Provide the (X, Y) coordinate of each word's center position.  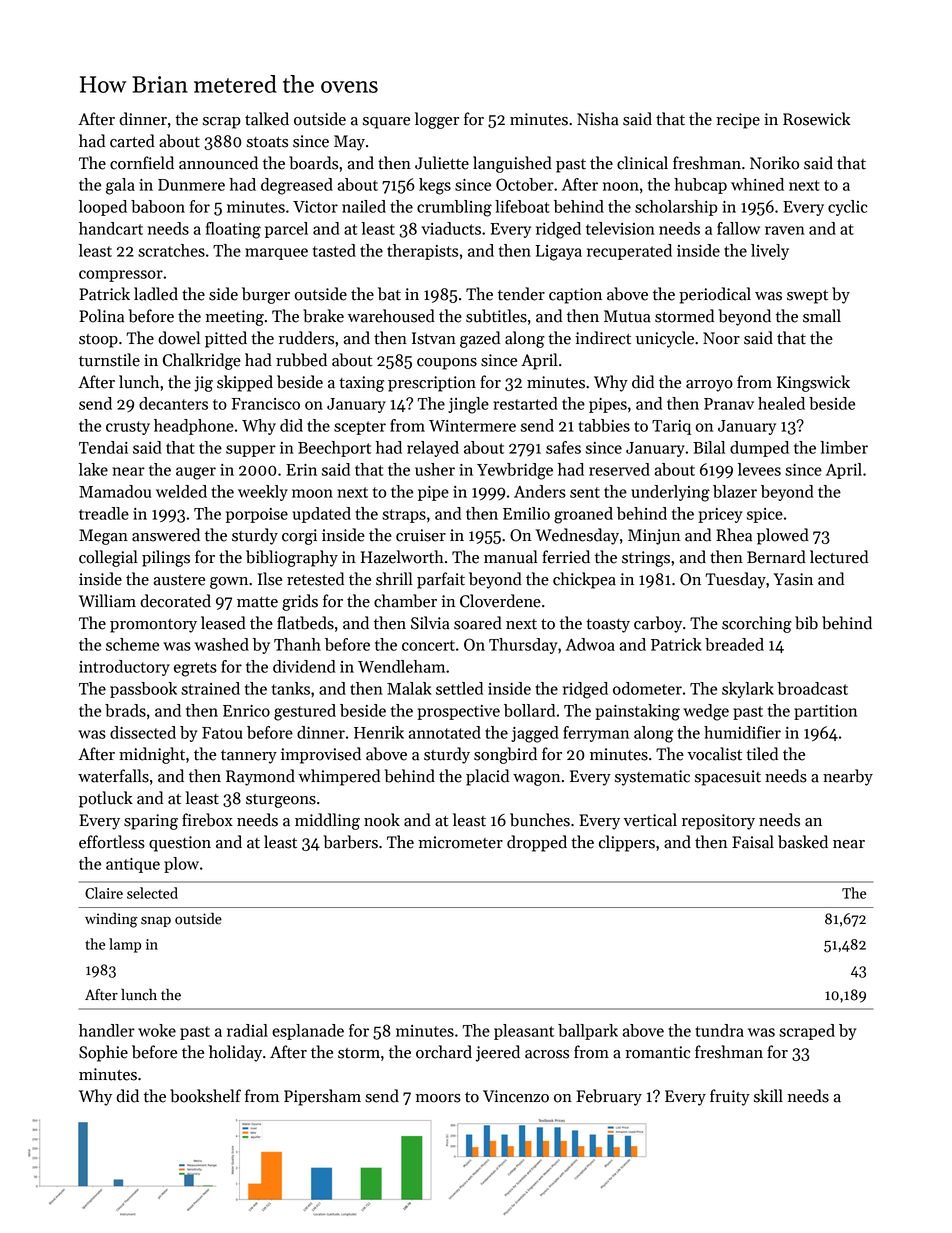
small (822, 316)
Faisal (753, 842)
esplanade (308, 1032)
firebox (207, 820)
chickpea (584, 580)
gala (120, 186)
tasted (334, 250)
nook (382, 820)
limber (844, 447)
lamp (125, 945)
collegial (108, 558)
